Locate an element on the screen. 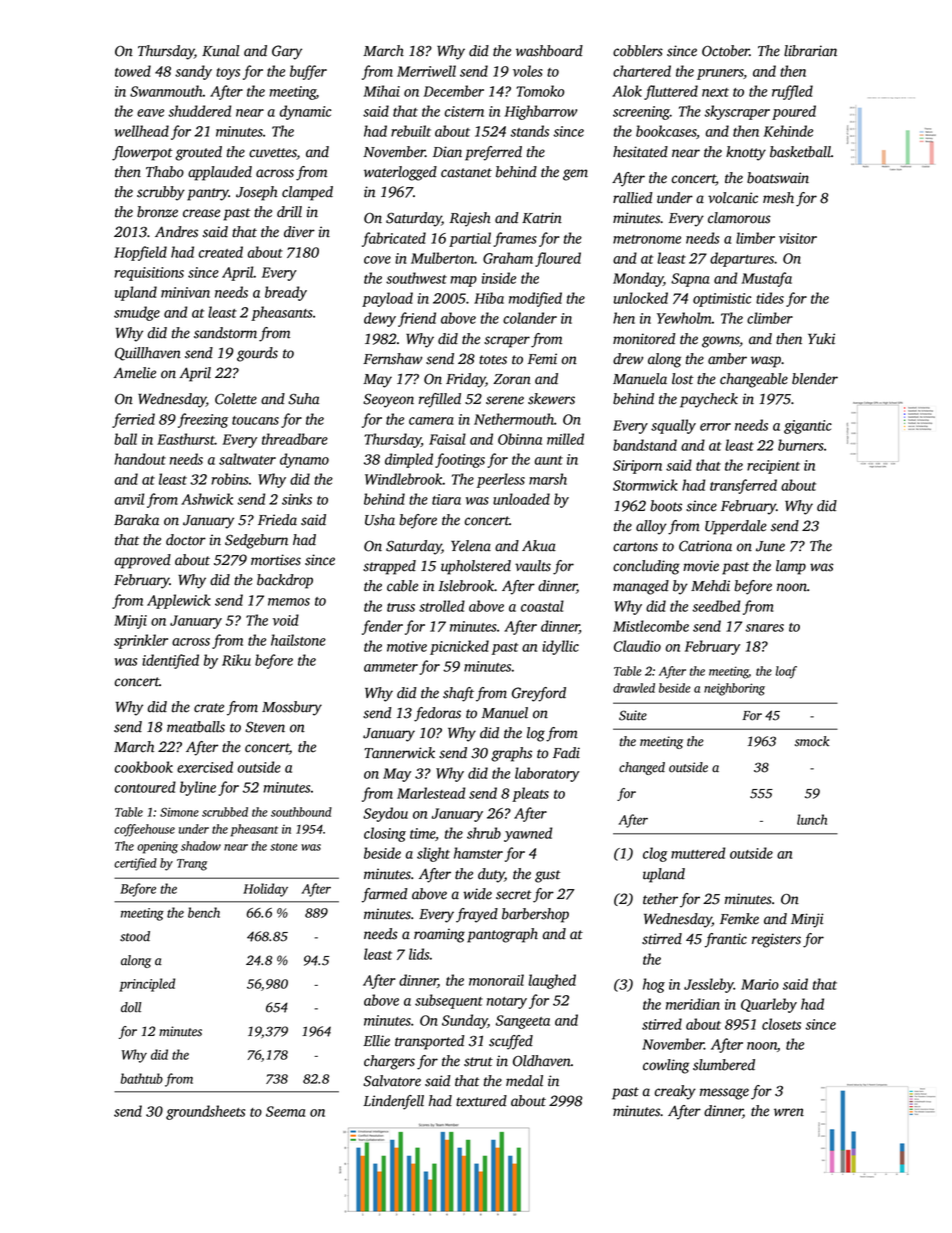 Image resolution: width=952 pixels, height=1233 pixels. Frieda is located at coordinates (277, 520).
